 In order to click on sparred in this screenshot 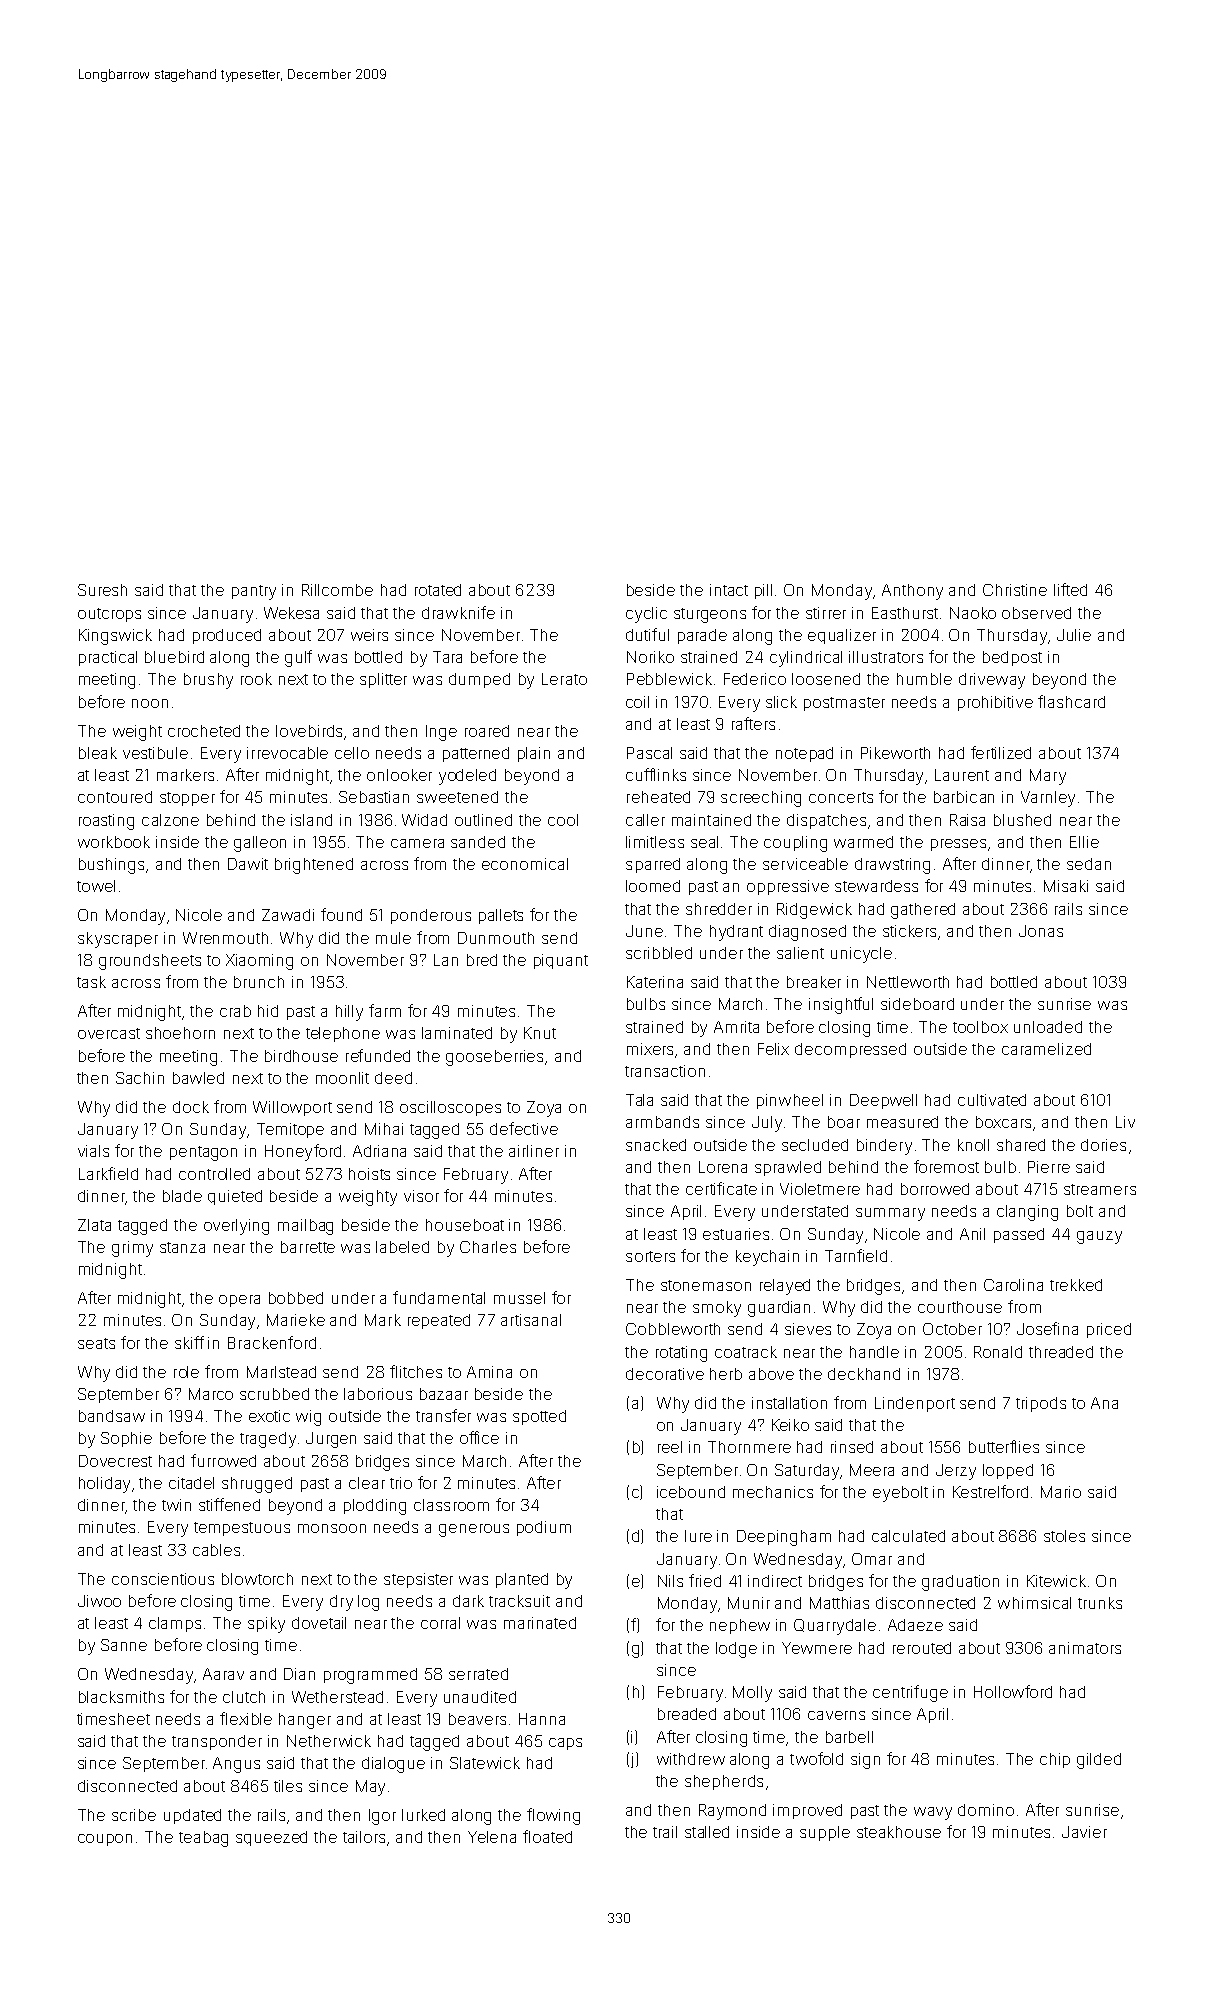, I will do `click(653, 865)`.
